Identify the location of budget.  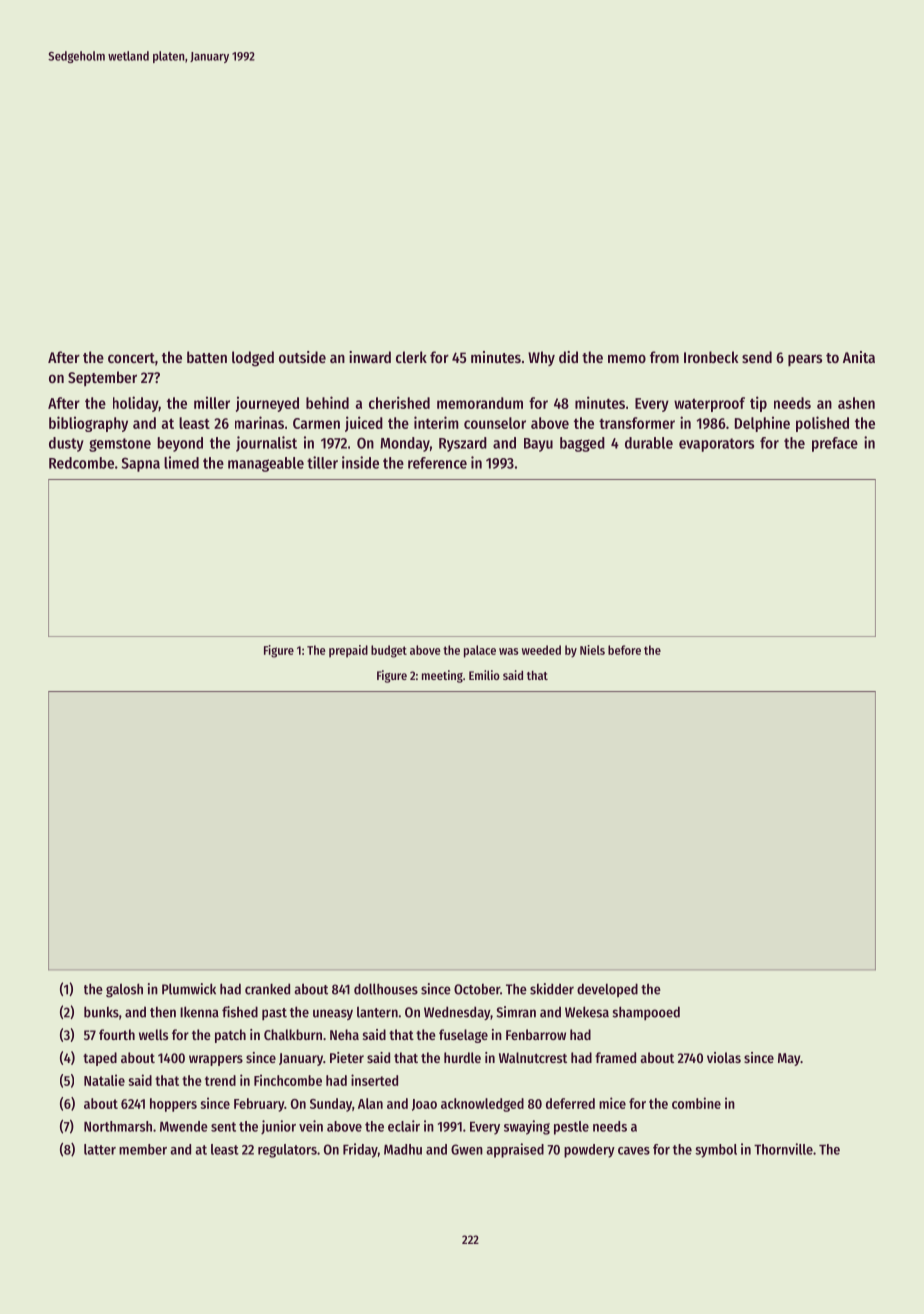
(389, 651).
